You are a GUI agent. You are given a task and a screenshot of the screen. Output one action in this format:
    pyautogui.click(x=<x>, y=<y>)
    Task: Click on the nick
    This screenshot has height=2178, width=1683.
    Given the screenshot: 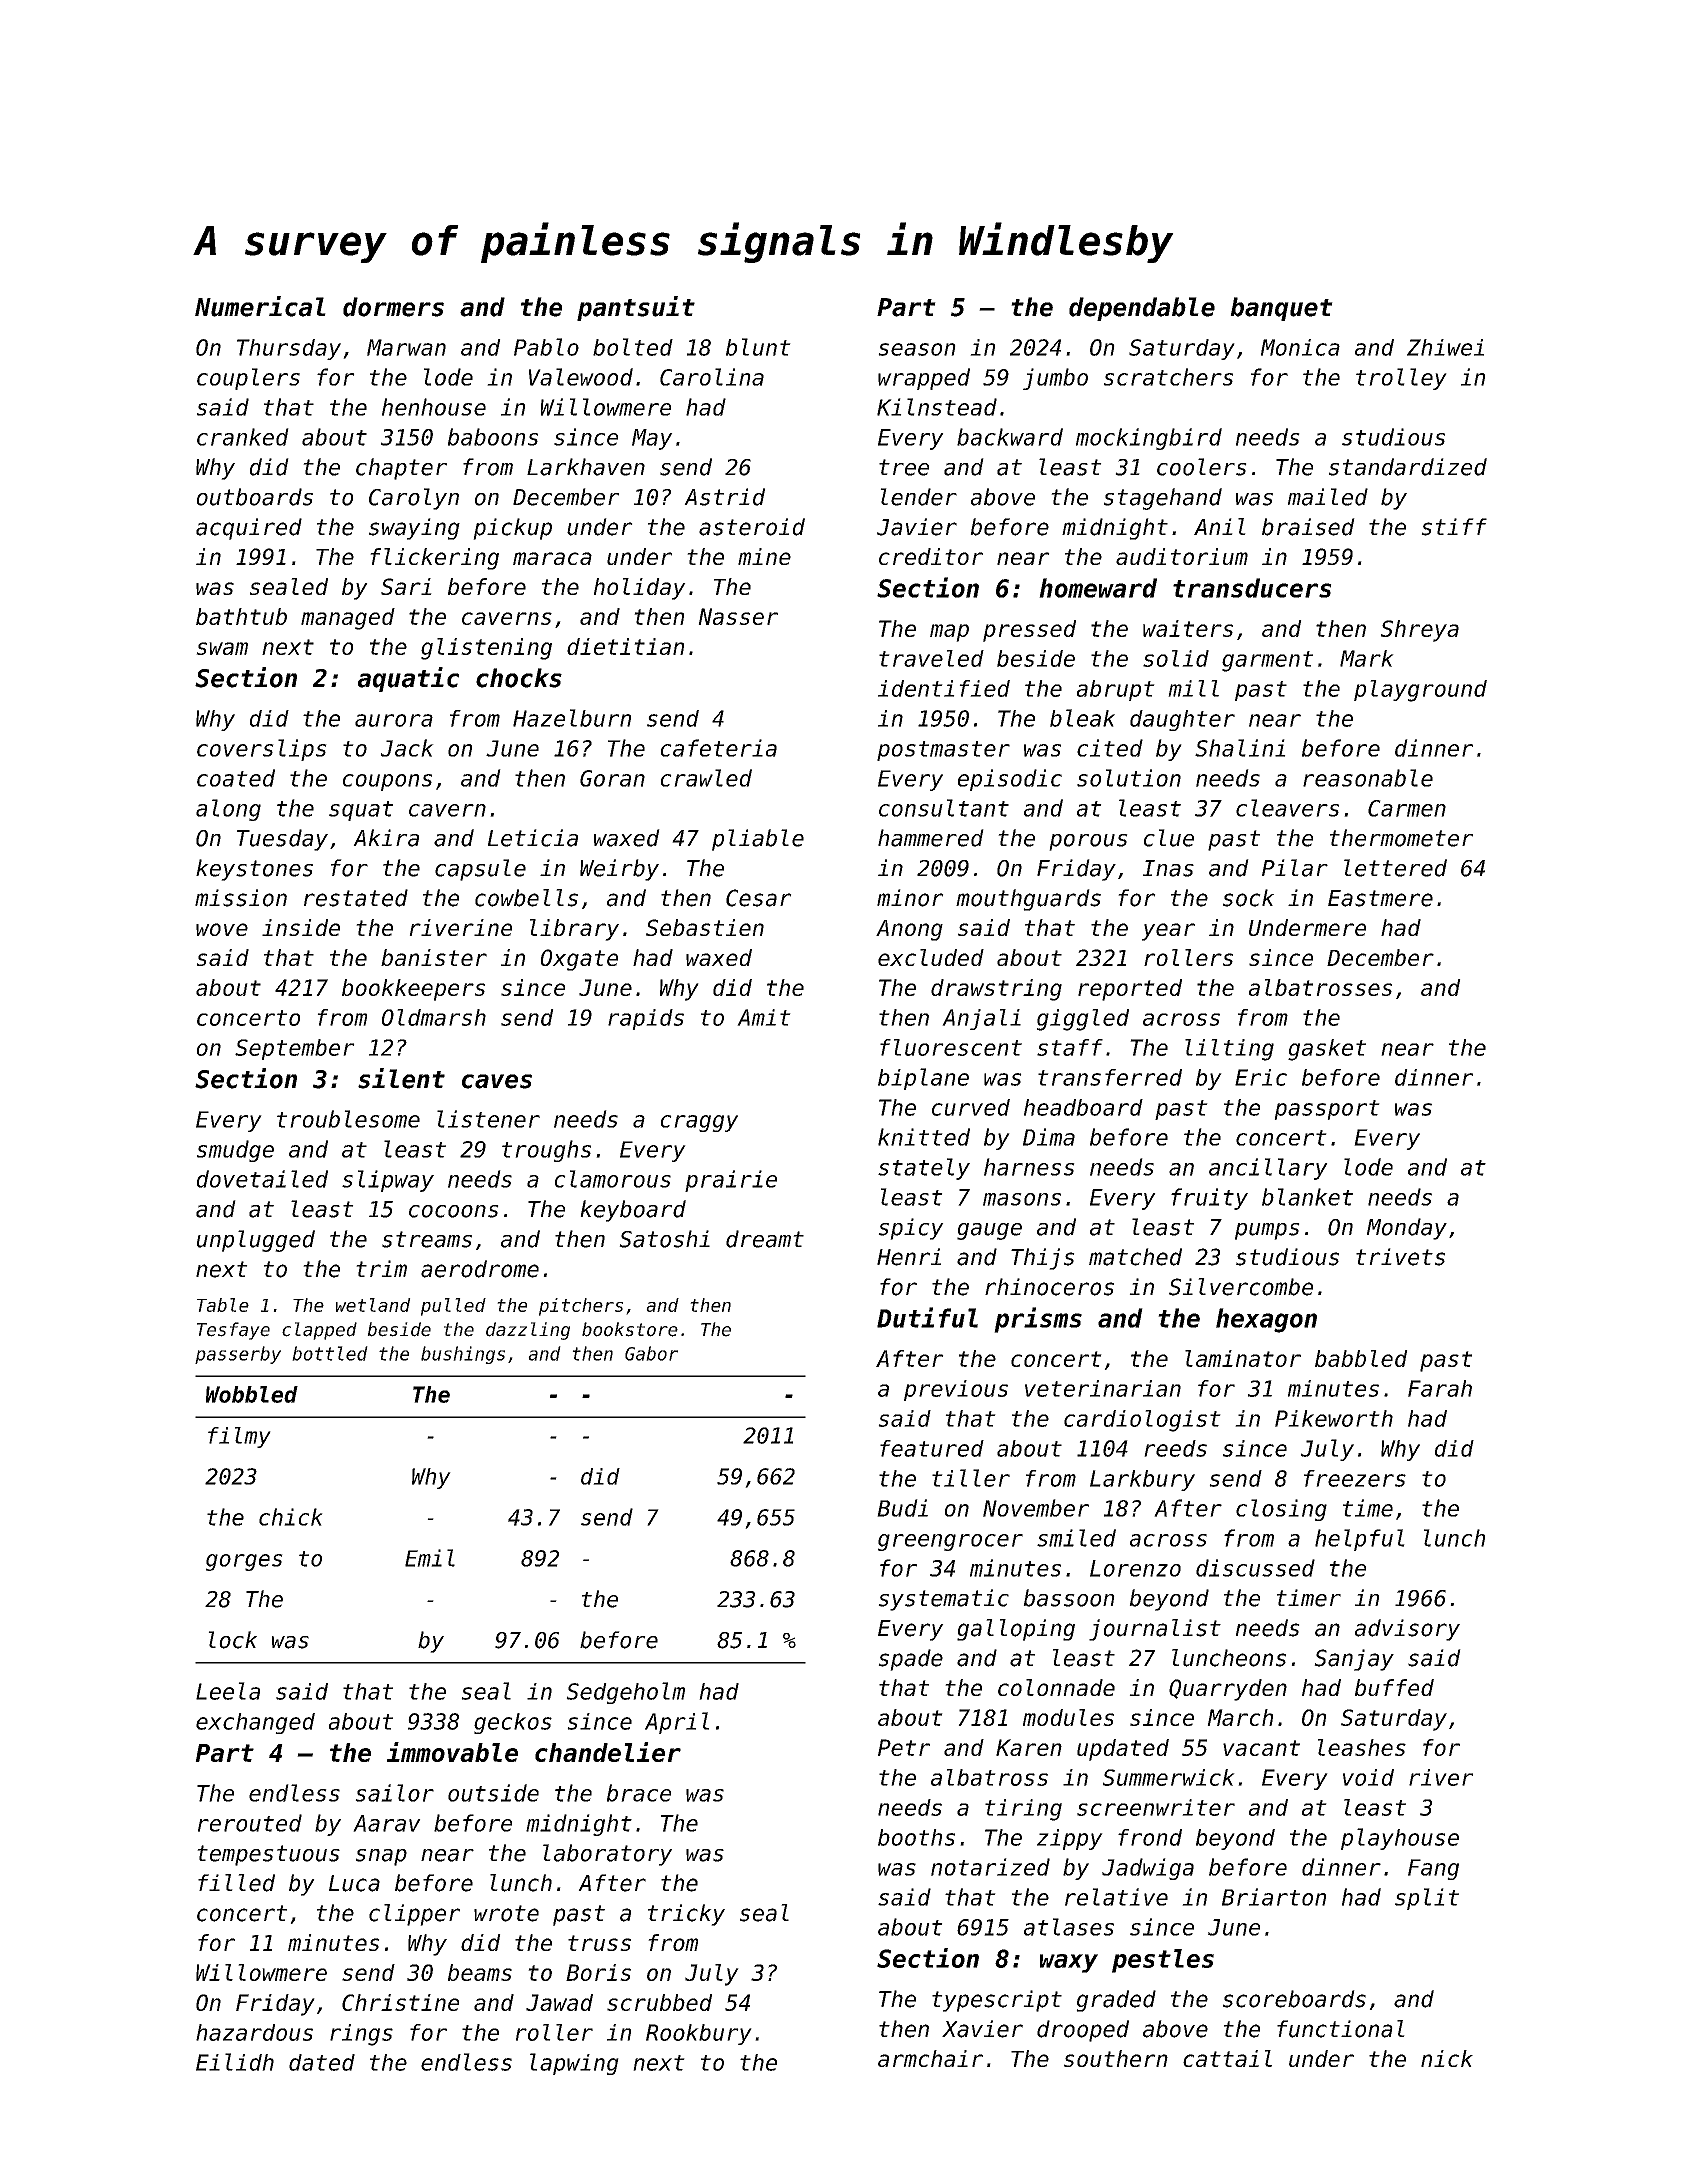 What is the action you would take?
    pyautogui.click(x=1447, y=2058)
